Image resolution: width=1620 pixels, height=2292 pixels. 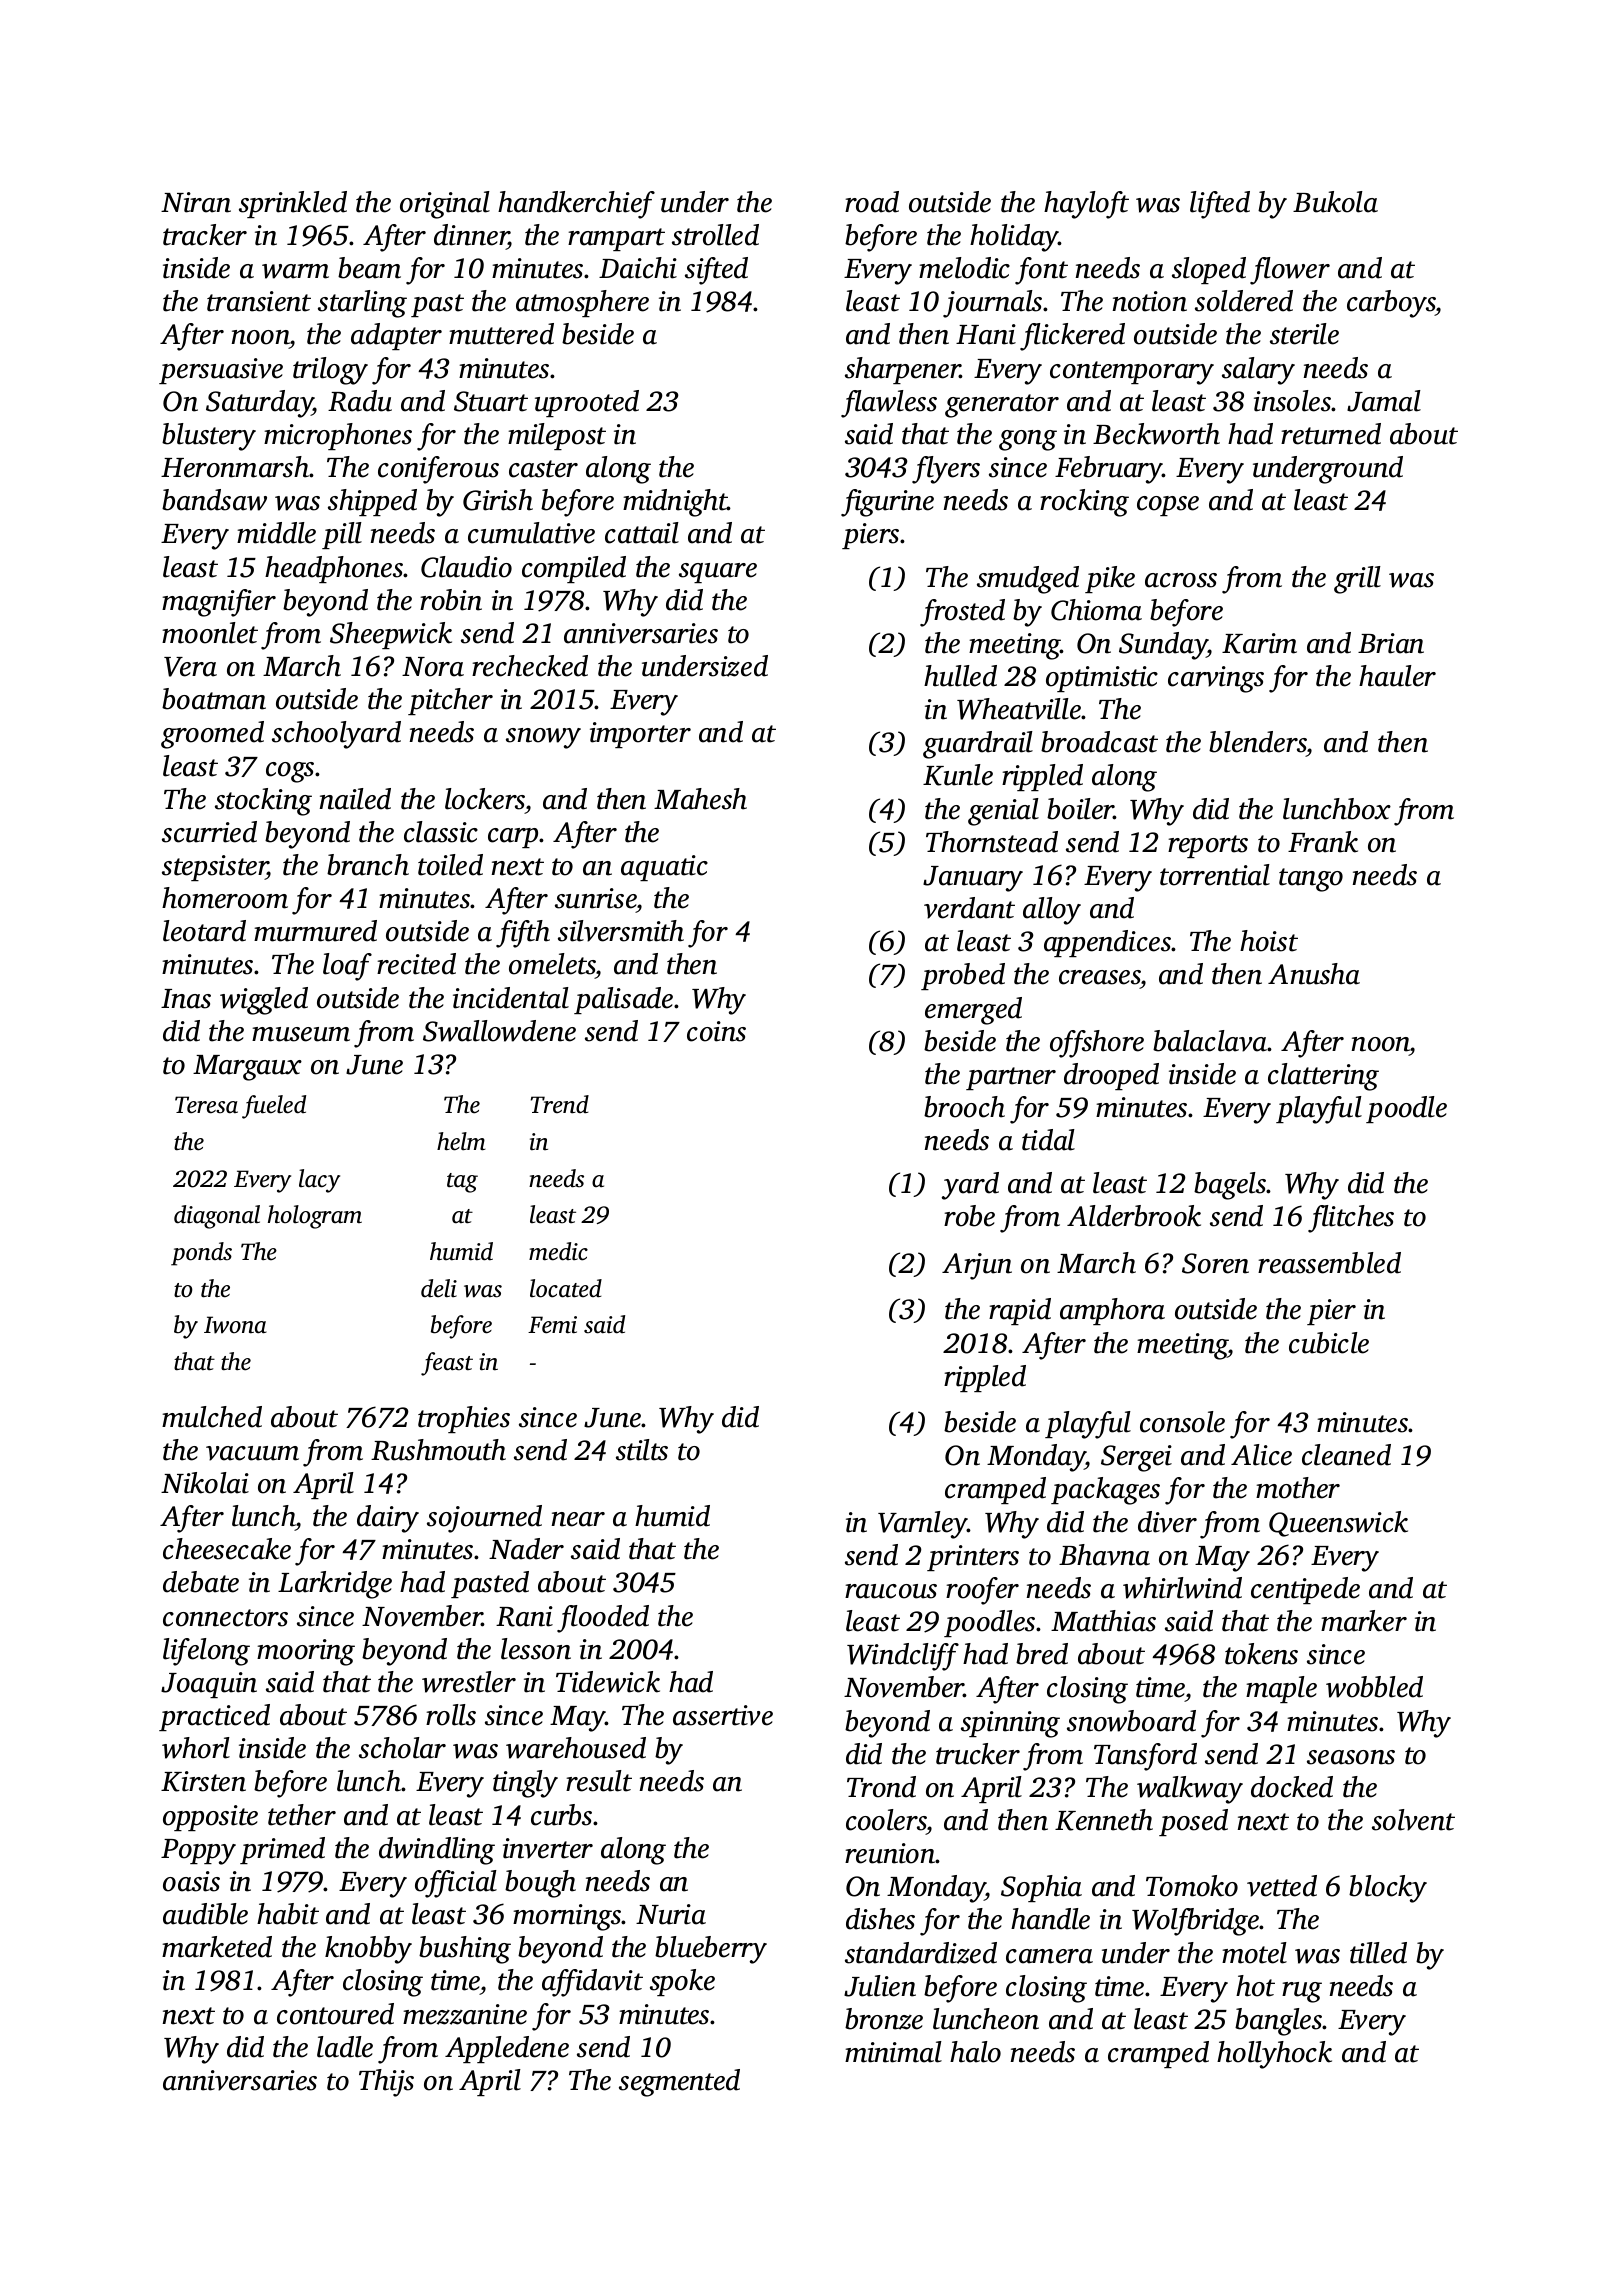 I want to click on Thijs, so click(x=386, y=2083).
